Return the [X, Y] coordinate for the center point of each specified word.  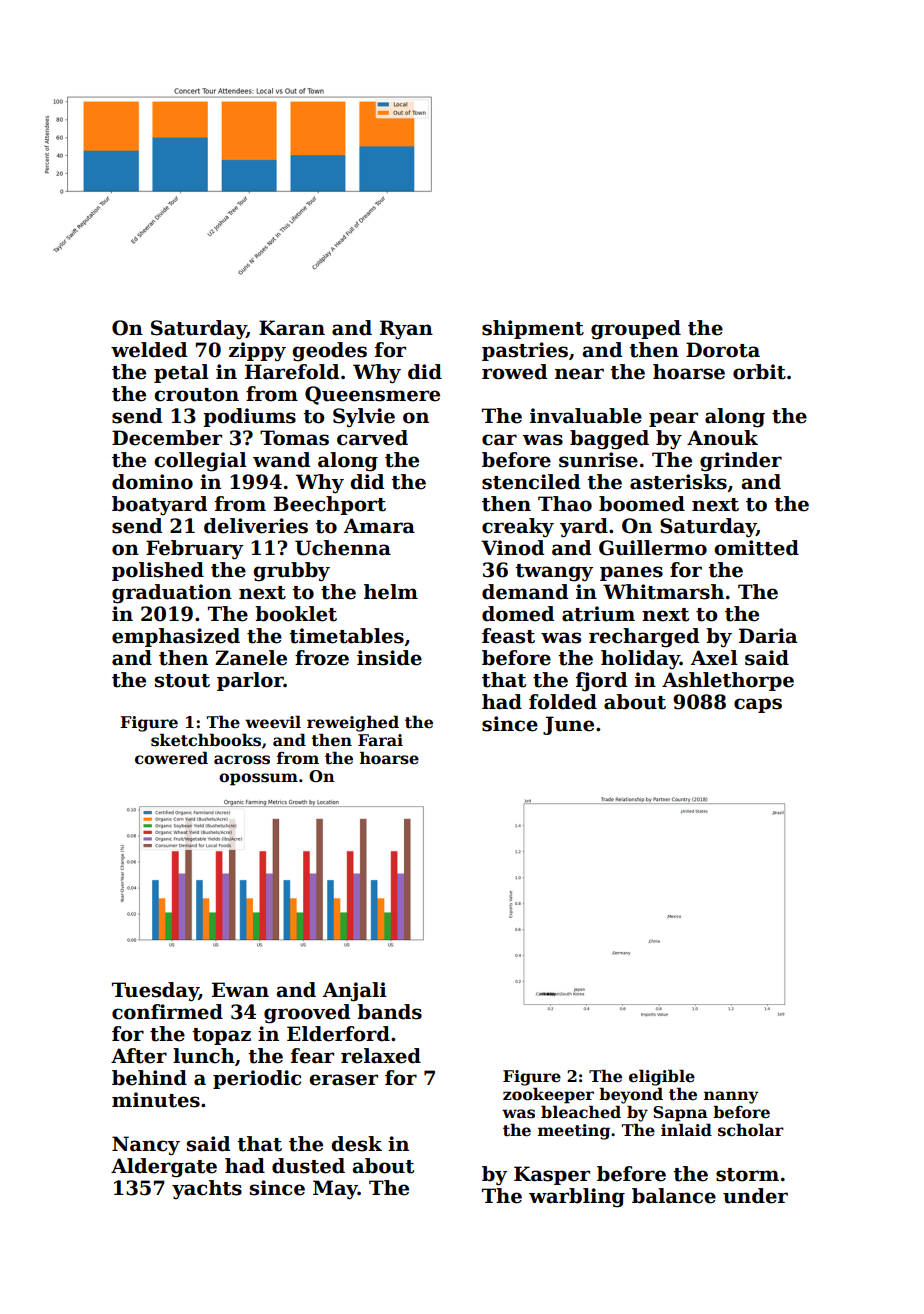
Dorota [723, 350]
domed [518, 614]
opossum [258, 779]
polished [158, 571]
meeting [574, 1132]
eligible [662, 1077]
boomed [642, 504]
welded [149, 350]
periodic [257, 1079]
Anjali [355, 992]
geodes [329, 352]
